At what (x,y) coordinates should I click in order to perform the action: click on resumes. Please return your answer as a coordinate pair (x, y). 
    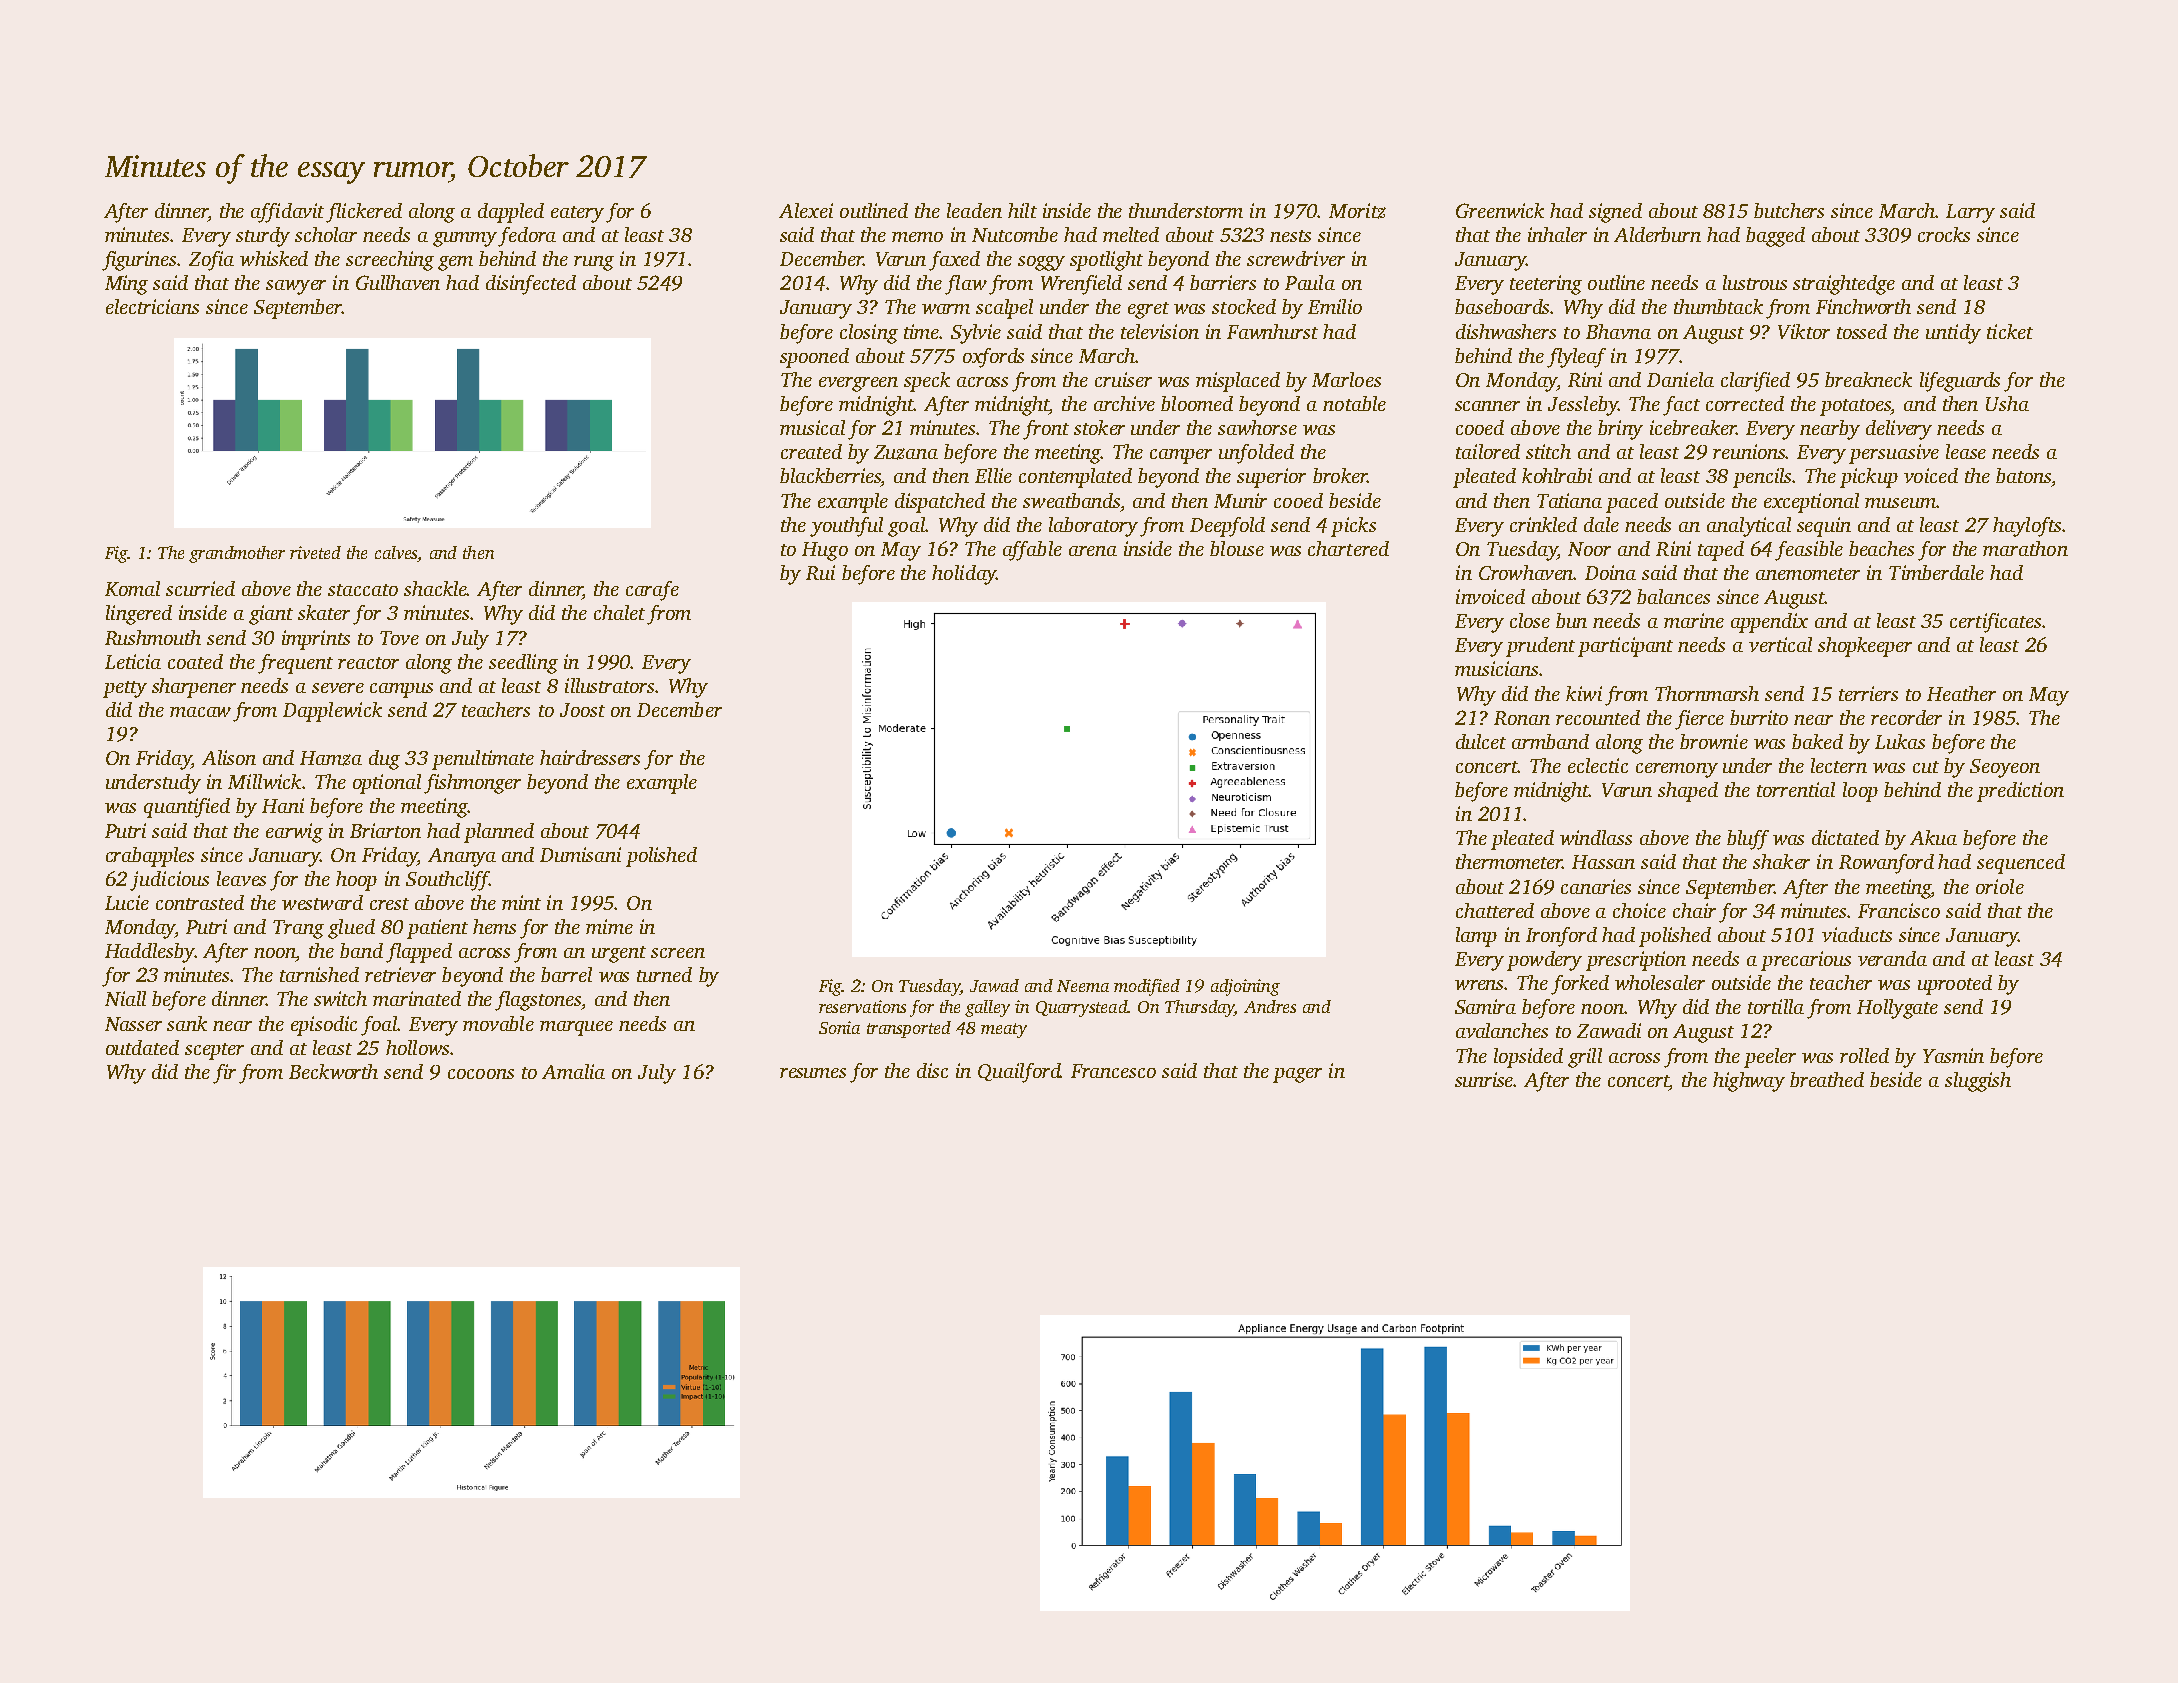
    Looking at the image, I should click on (813, 1073).
